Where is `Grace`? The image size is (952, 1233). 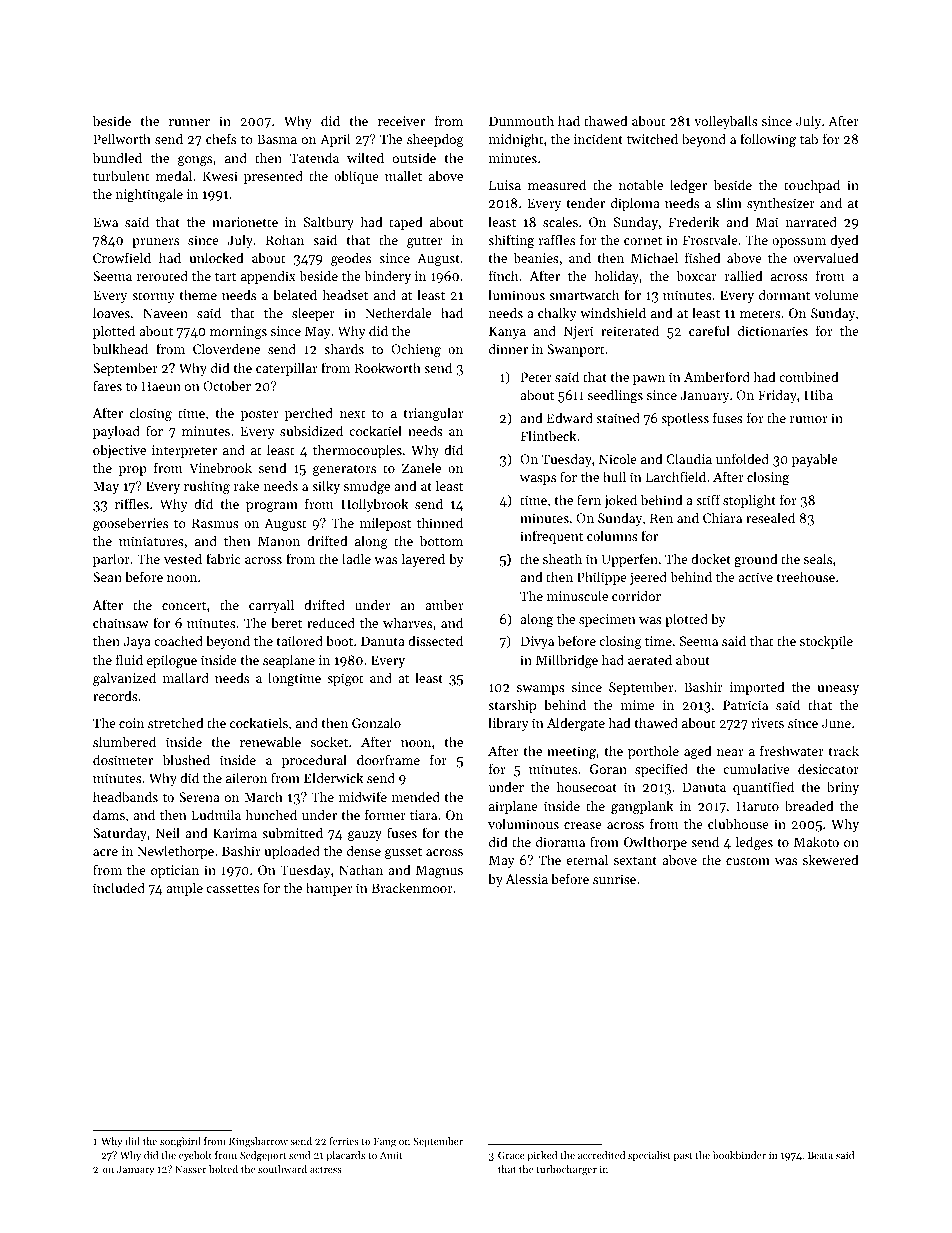
Grace is located at coordinates (511, 1155).
